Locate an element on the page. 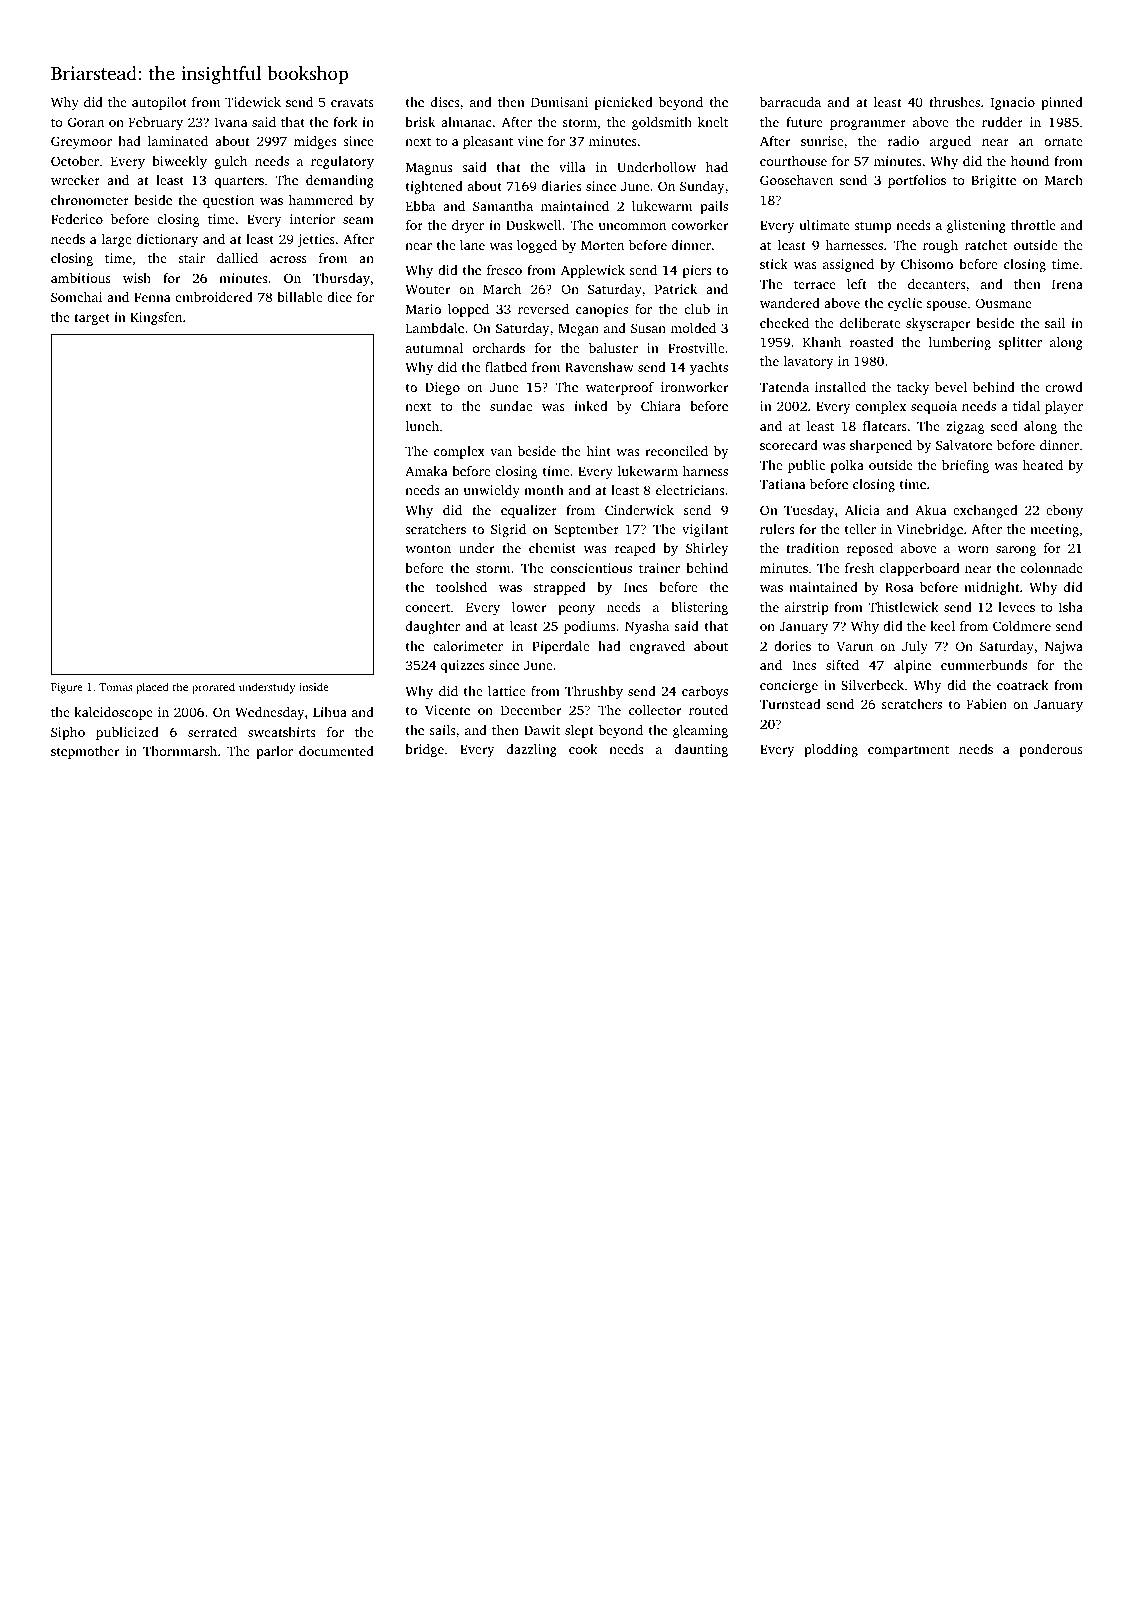 The image size is (1134, 1604). Ignacio is located at coordinates (1013, 103).
